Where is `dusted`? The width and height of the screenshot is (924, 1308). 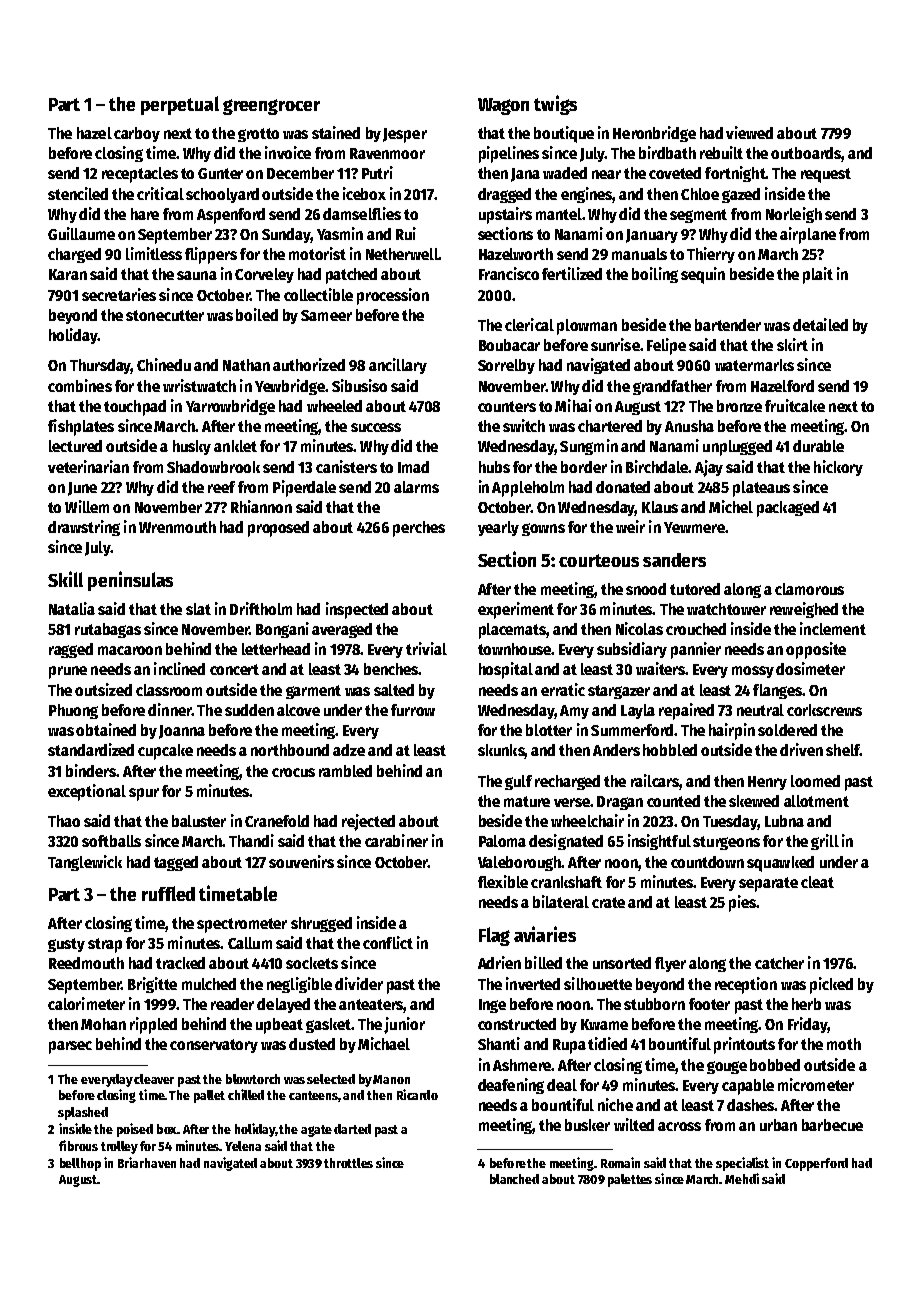
dusted is located at coordinates (312, 1044).
